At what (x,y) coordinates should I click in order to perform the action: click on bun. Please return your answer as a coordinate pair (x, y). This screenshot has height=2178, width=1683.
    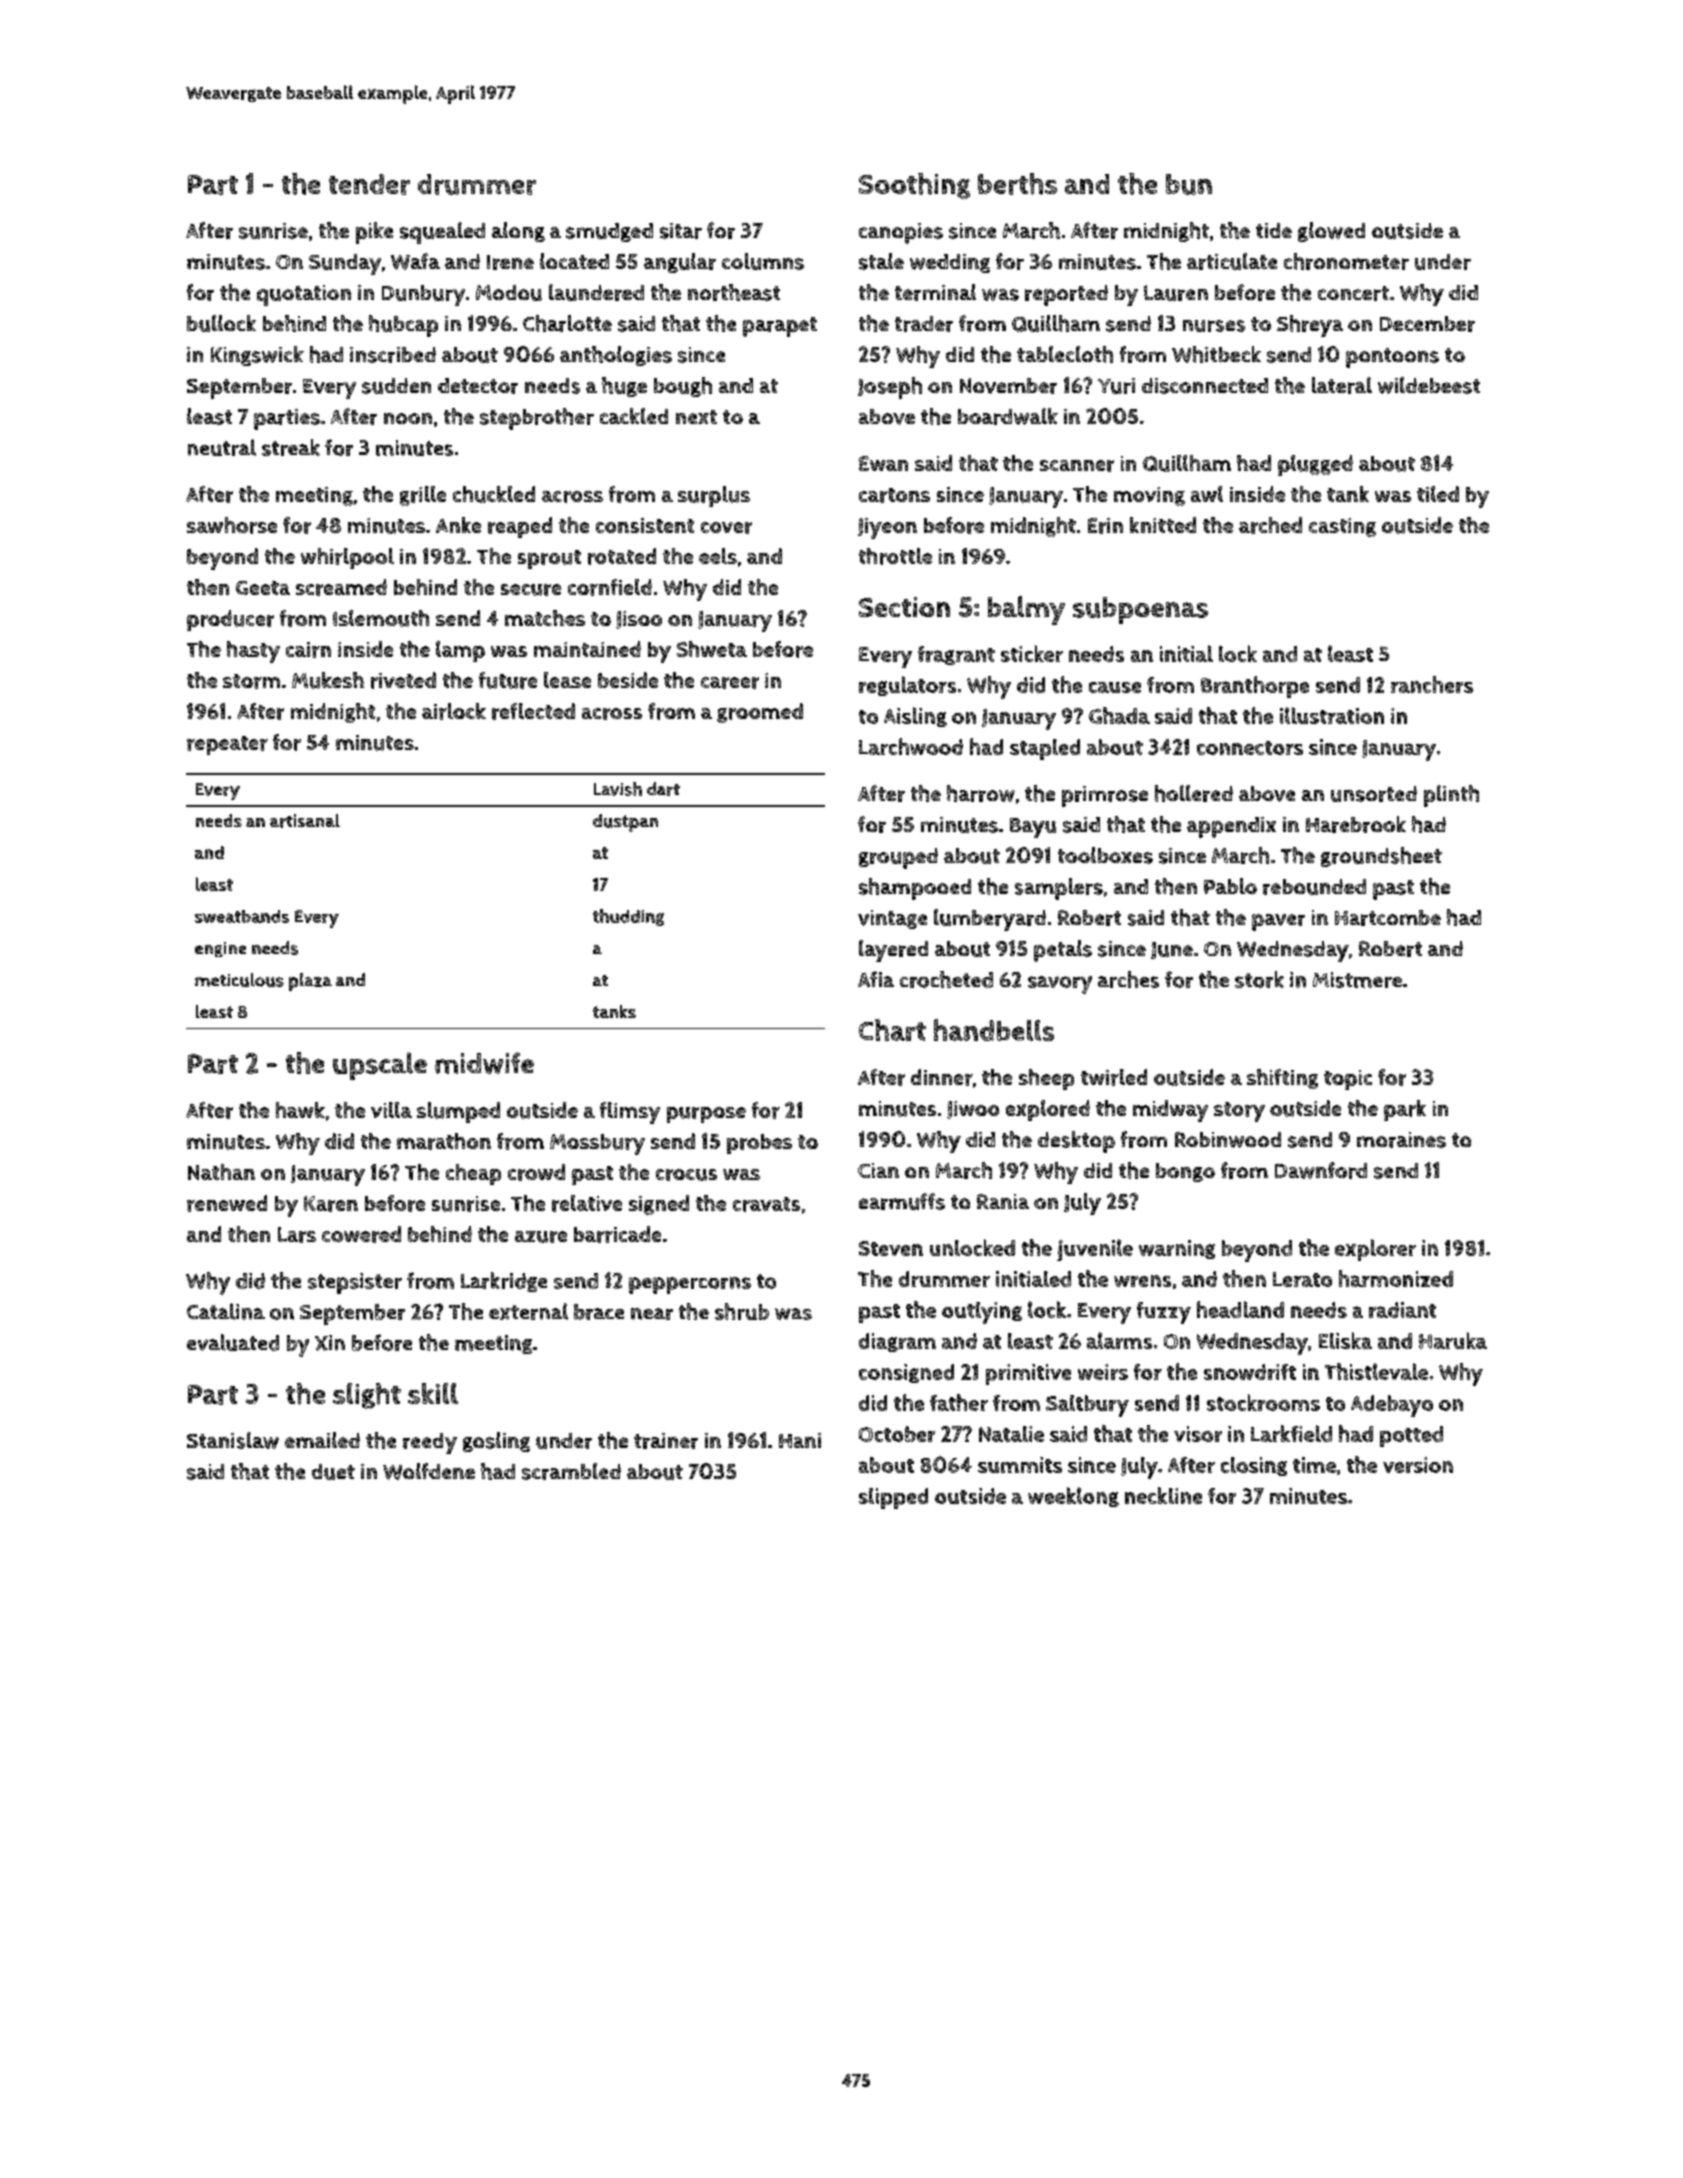
    Looking at the image, I should click on (1189, 184).
